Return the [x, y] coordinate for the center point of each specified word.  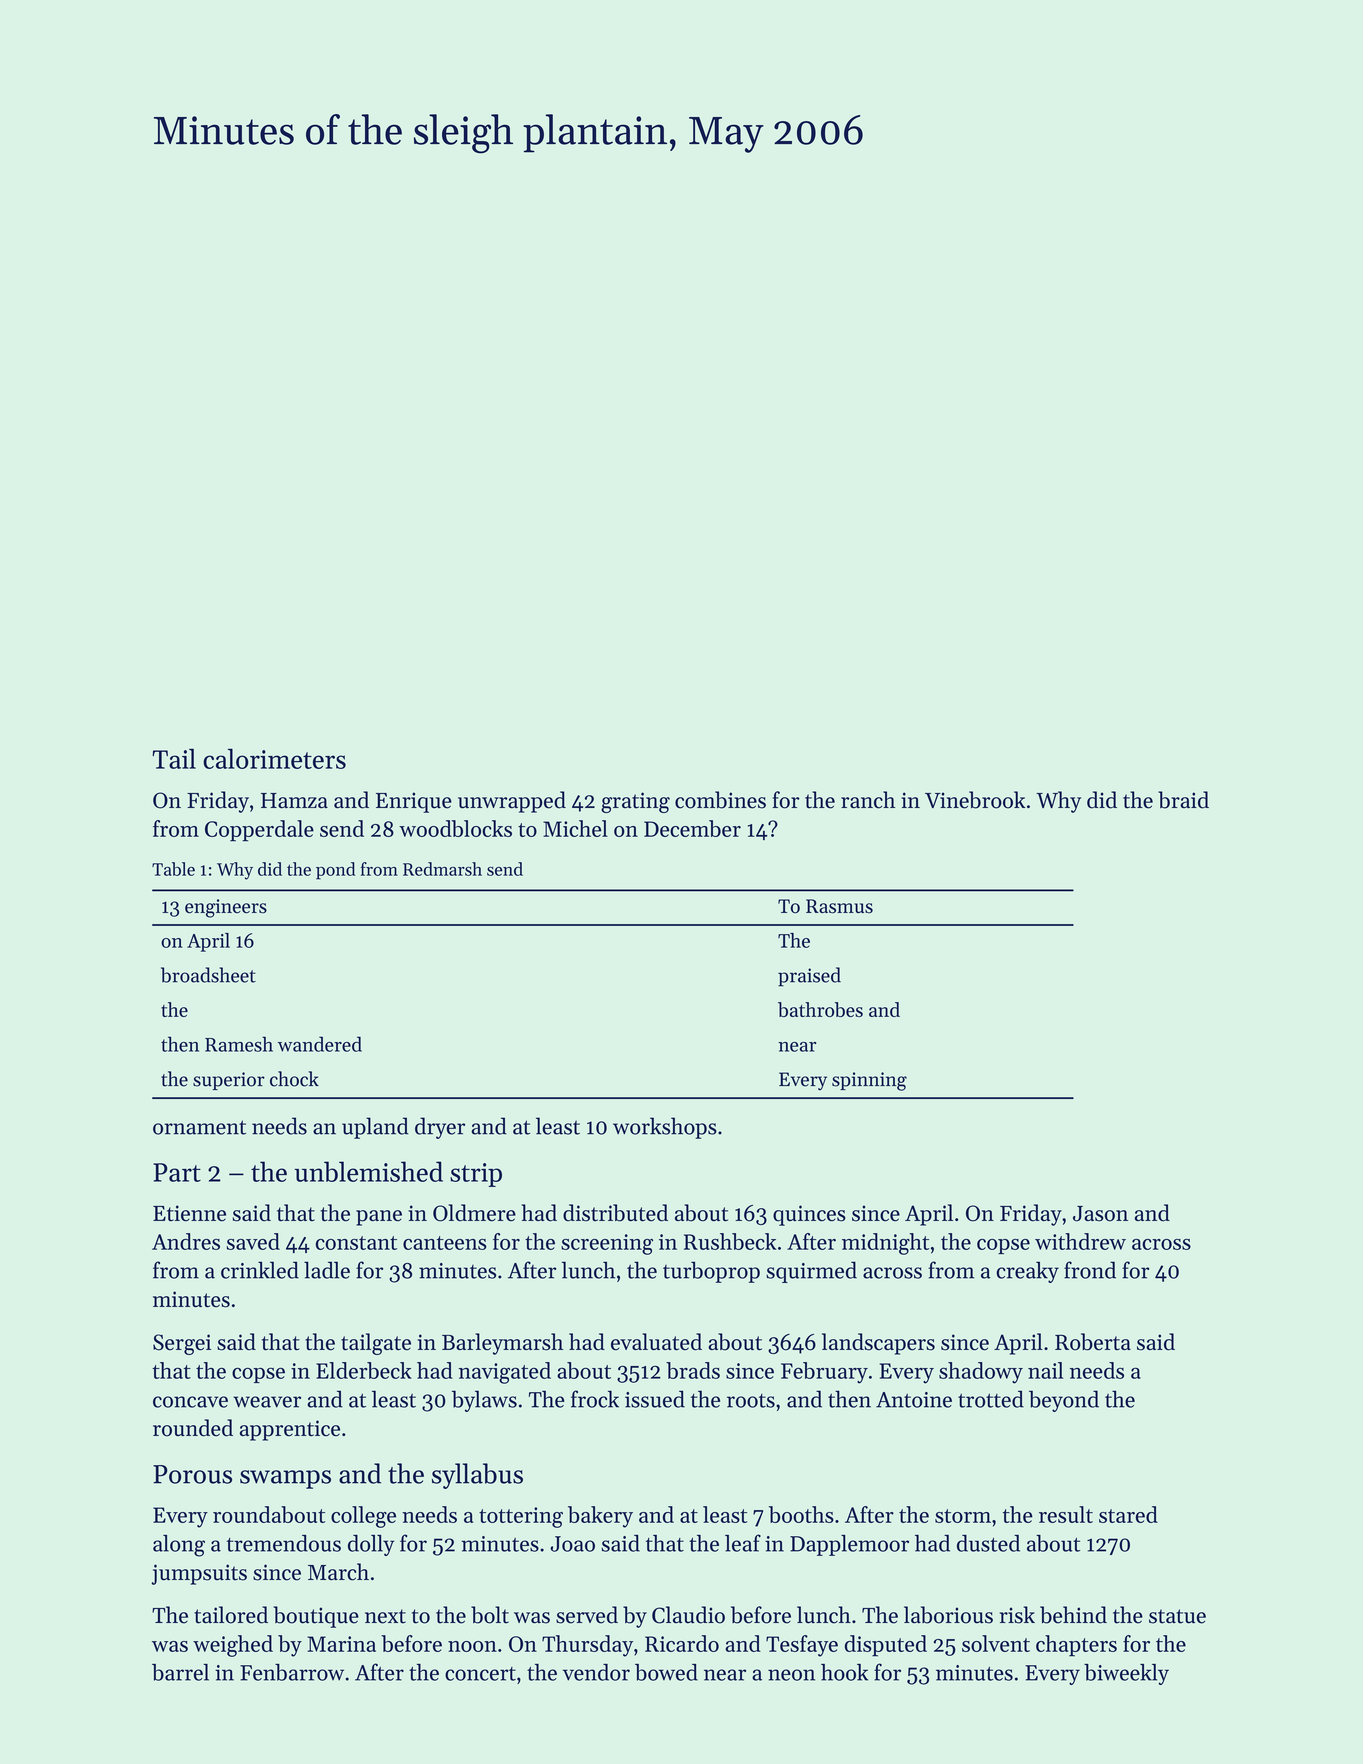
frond [1090, 1270]
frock [595, 1399]
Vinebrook [975, 800]
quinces [809, 1215]
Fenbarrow [292, 1672]
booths [801, 1514]
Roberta [1093, 1342]
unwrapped [512, 802]
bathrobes [820, 1009]
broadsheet [208, 975]
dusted [988, 1543]
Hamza [294, 800]
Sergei [182, 1344]
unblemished [369, 1171]
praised [809, 977]
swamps [285, 1479]
